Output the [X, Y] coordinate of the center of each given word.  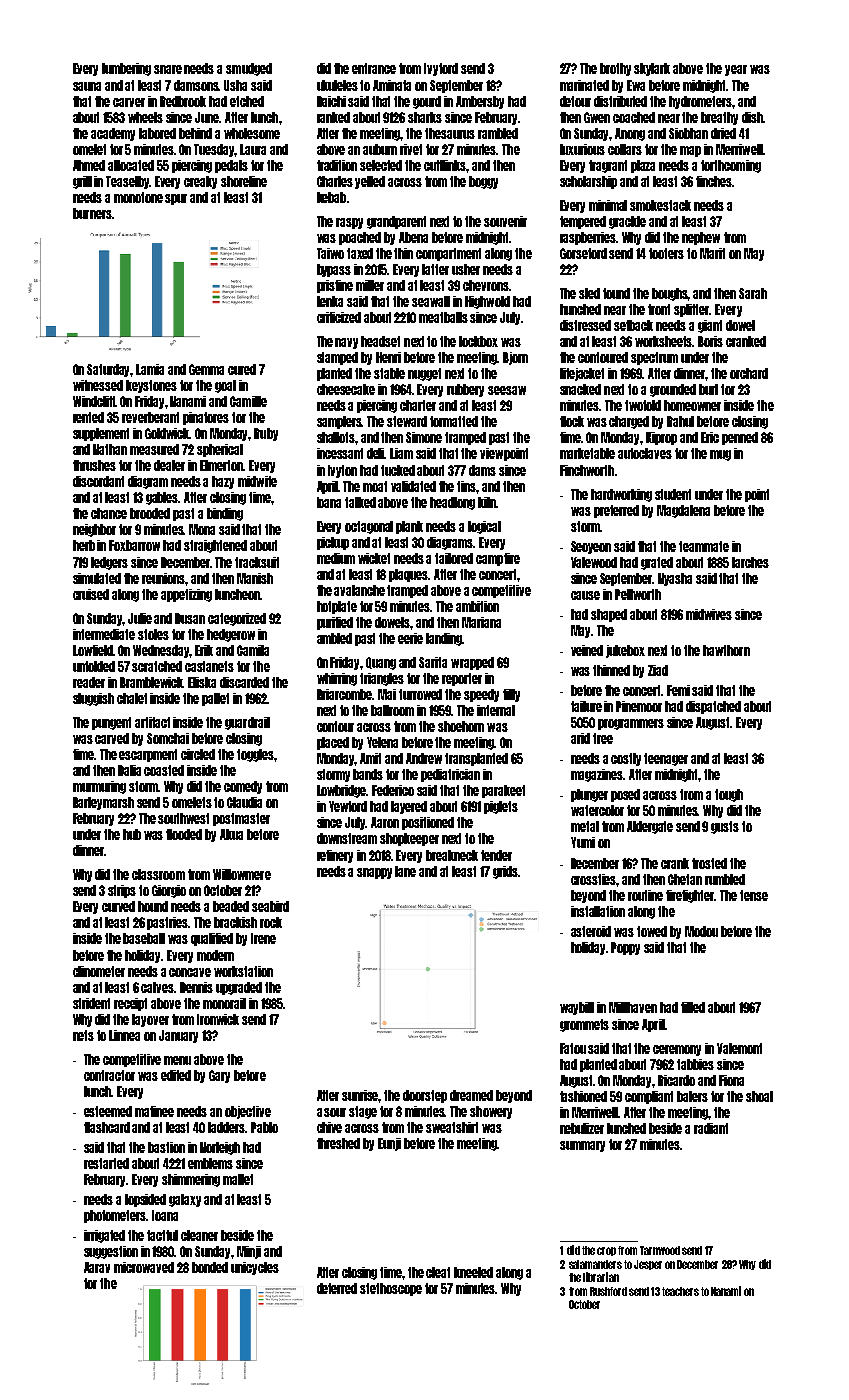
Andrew [424, 758]
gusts [725, 827]
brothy [615, 69]
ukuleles [337, 85]
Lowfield [93, 650]
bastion [166, 1147]
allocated [131, 165]
